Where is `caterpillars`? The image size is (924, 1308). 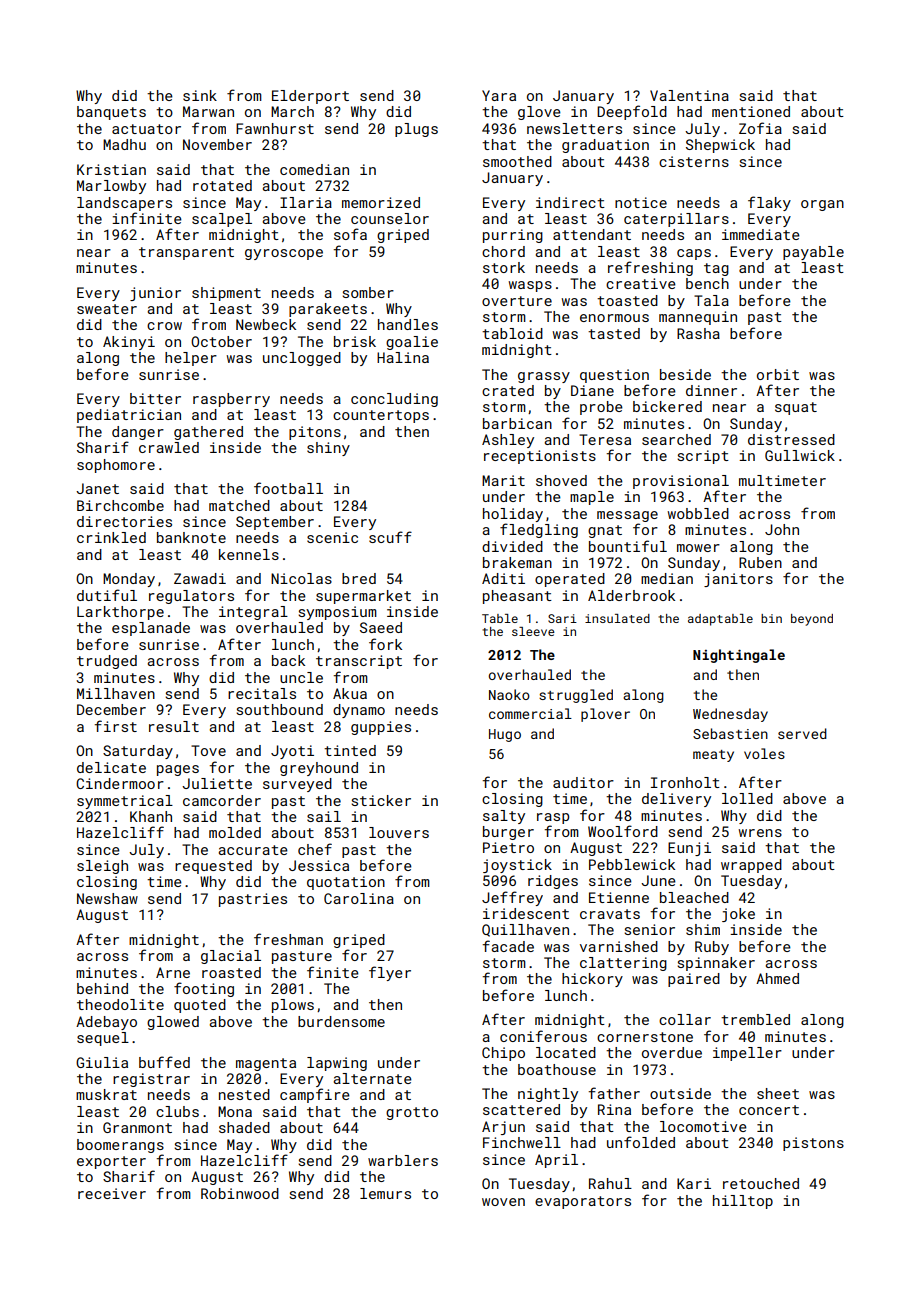
caterpillars is located at coordinates (676, 220).
